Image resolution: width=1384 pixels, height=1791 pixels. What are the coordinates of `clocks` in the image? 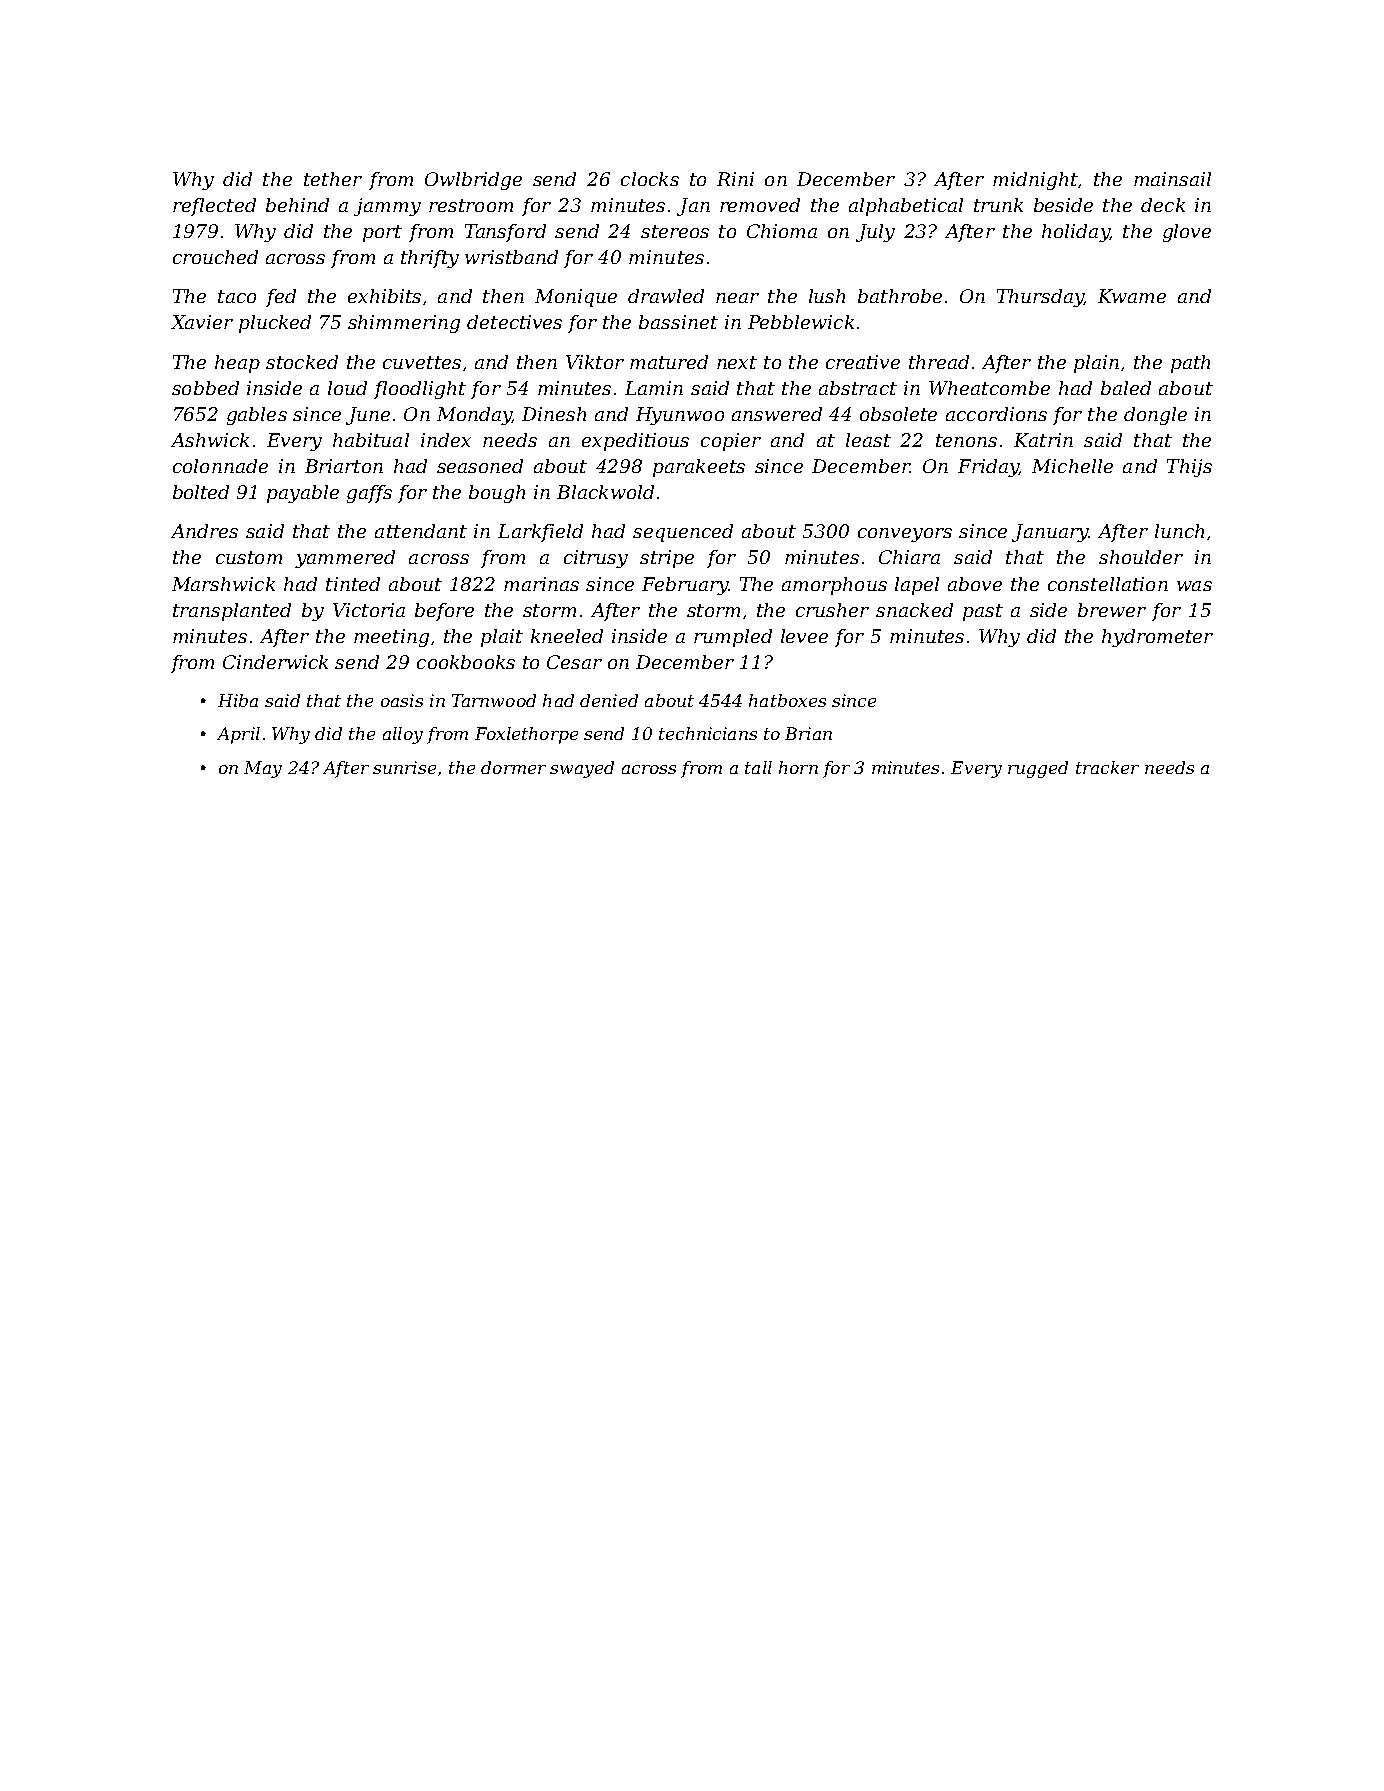 It's located at (650, 179).
